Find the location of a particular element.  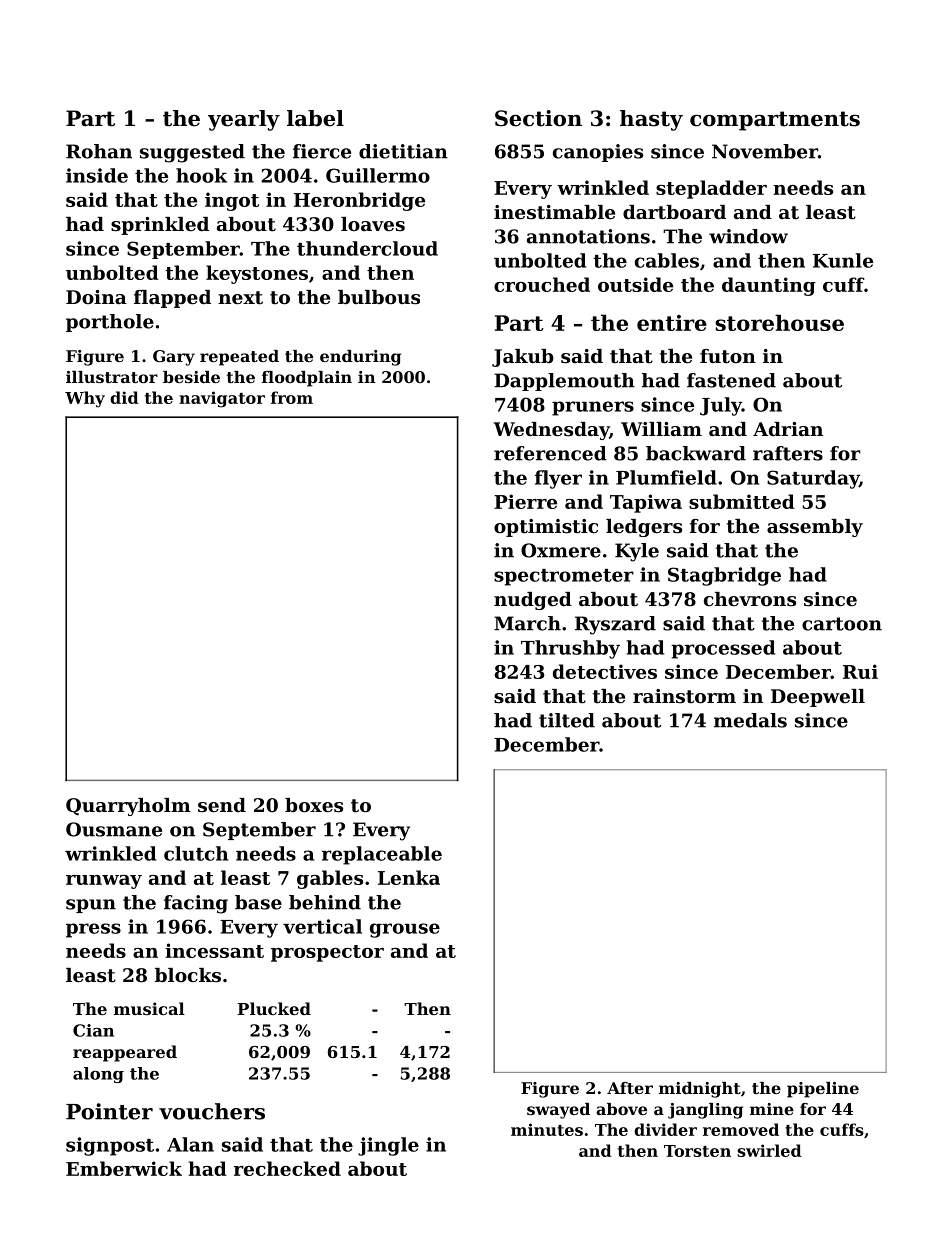

pipeline is located at coordinates (823, 1090).
